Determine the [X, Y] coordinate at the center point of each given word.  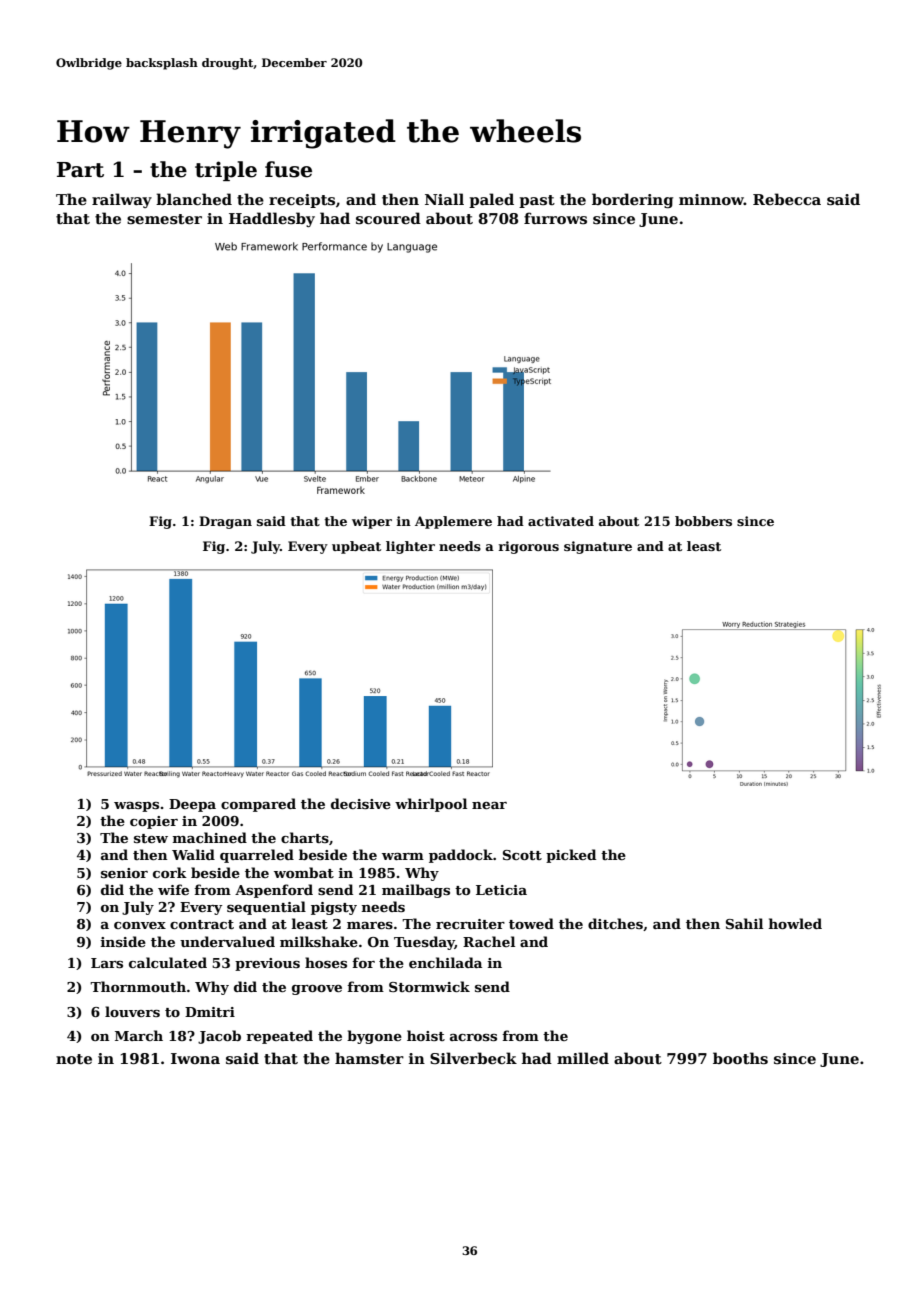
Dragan [225, 522]
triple [226, 171]
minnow [711, 199]
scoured [388, 218]
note [74, 1059]
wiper [372, 522]
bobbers [703, 521]
